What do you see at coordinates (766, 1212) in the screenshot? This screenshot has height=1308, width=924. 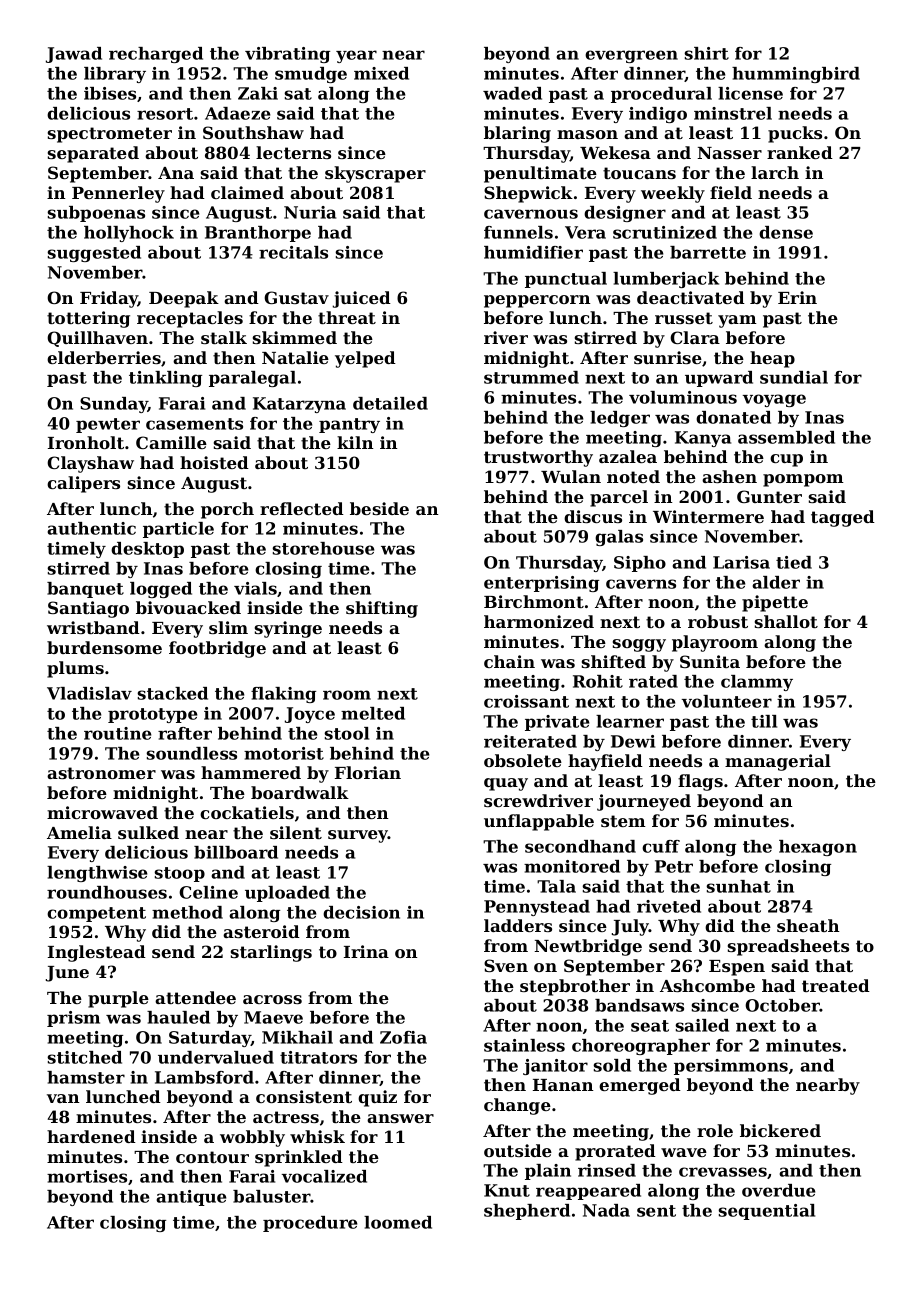 I see `sequential` at bounding box center [766, 1212].
